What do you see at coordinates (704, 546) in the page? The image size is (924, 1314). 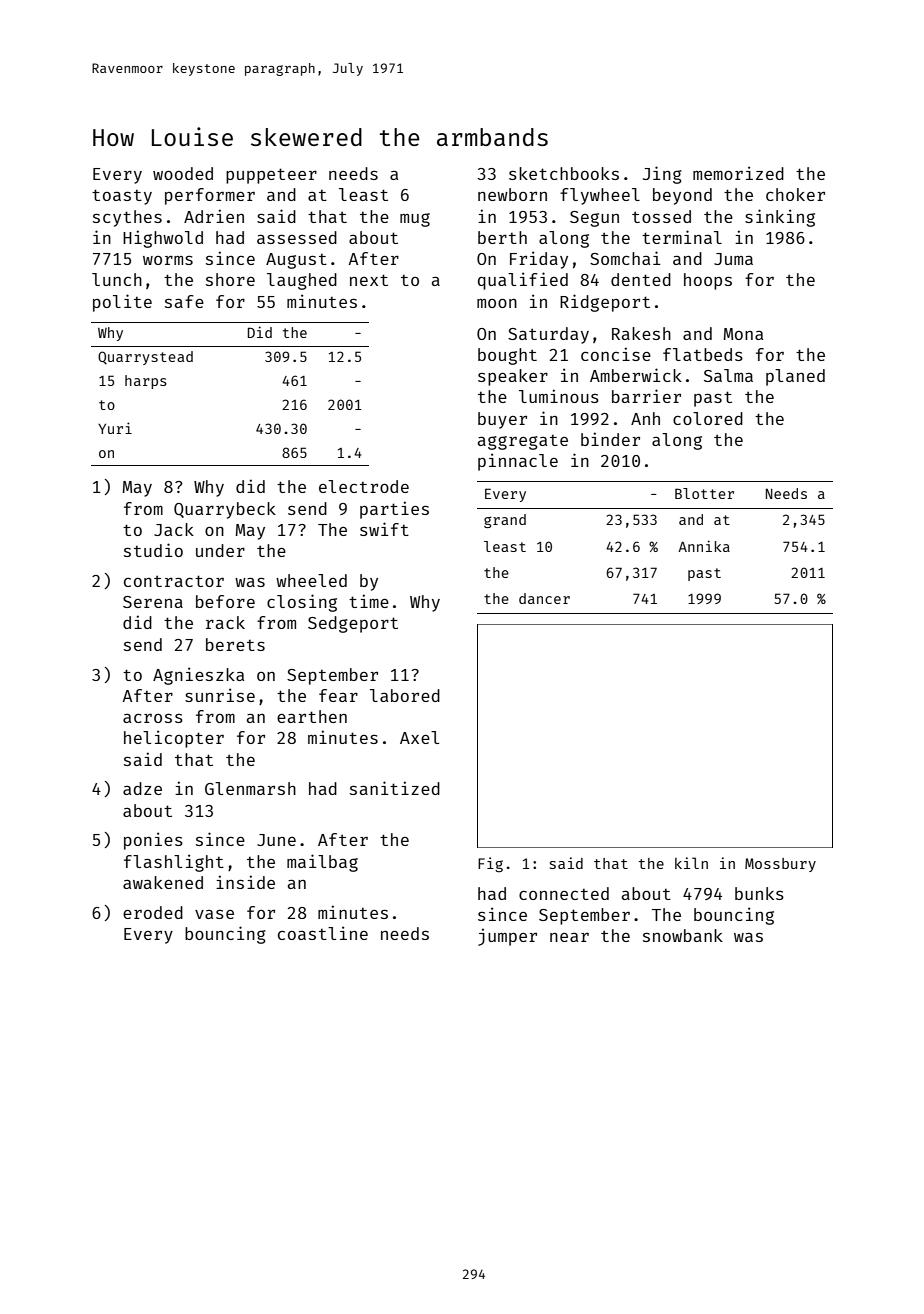 I see `Annika` at bounding box center [704, 546].
